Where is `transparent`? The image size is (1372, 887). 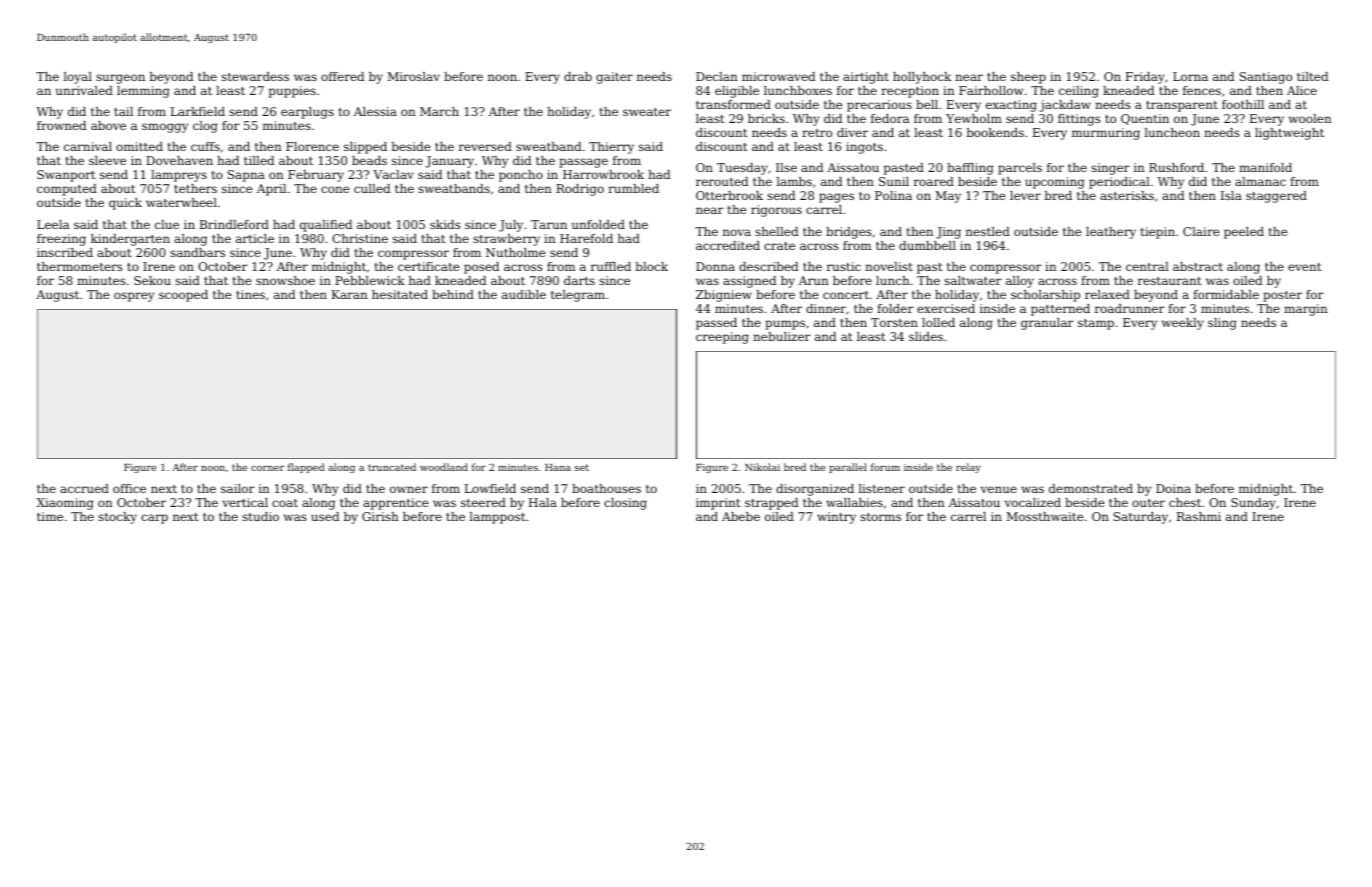
transparent is located at coordinates (1182, 106).
